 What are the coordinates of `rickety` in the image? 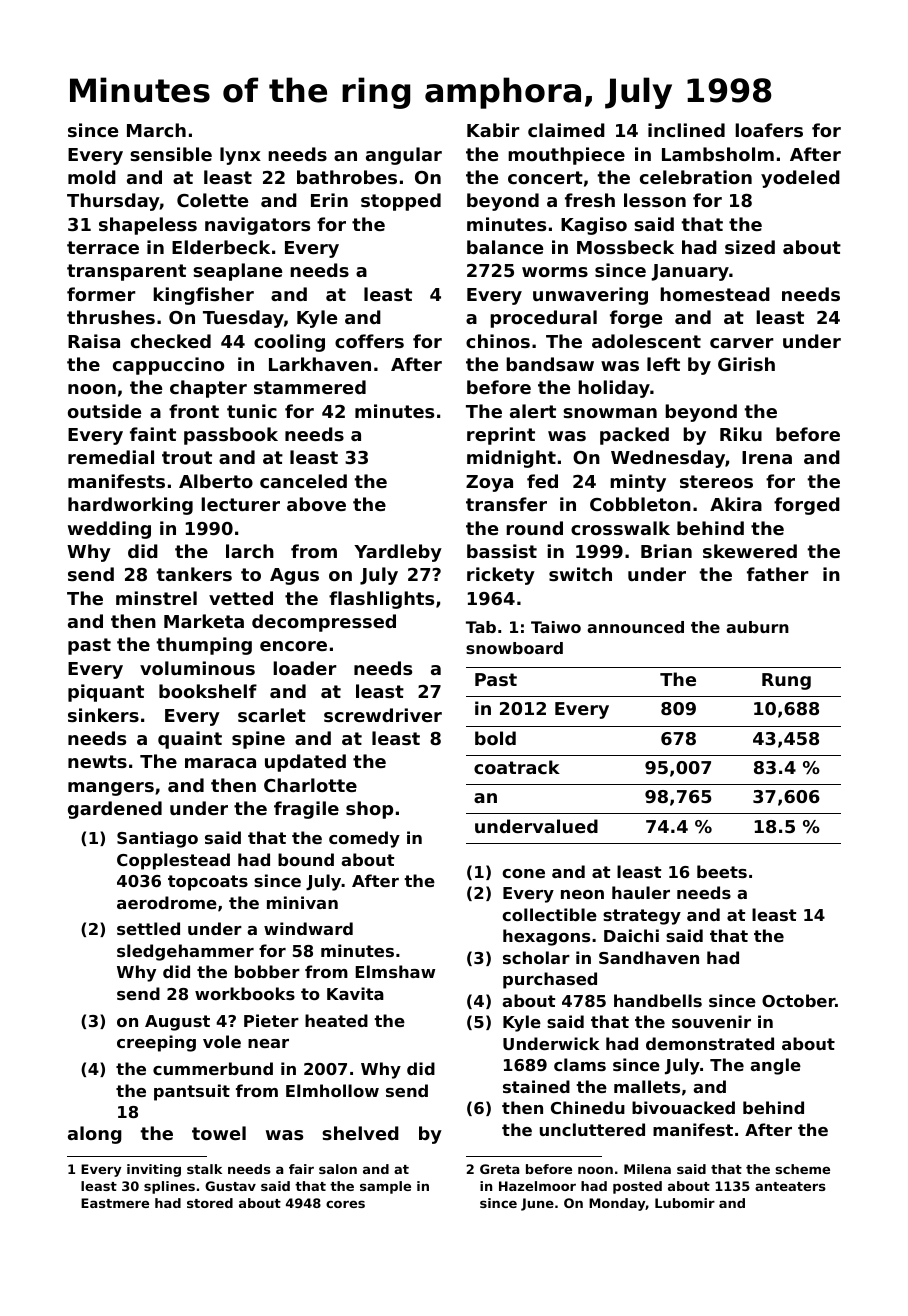 It's located at (501, 576).
